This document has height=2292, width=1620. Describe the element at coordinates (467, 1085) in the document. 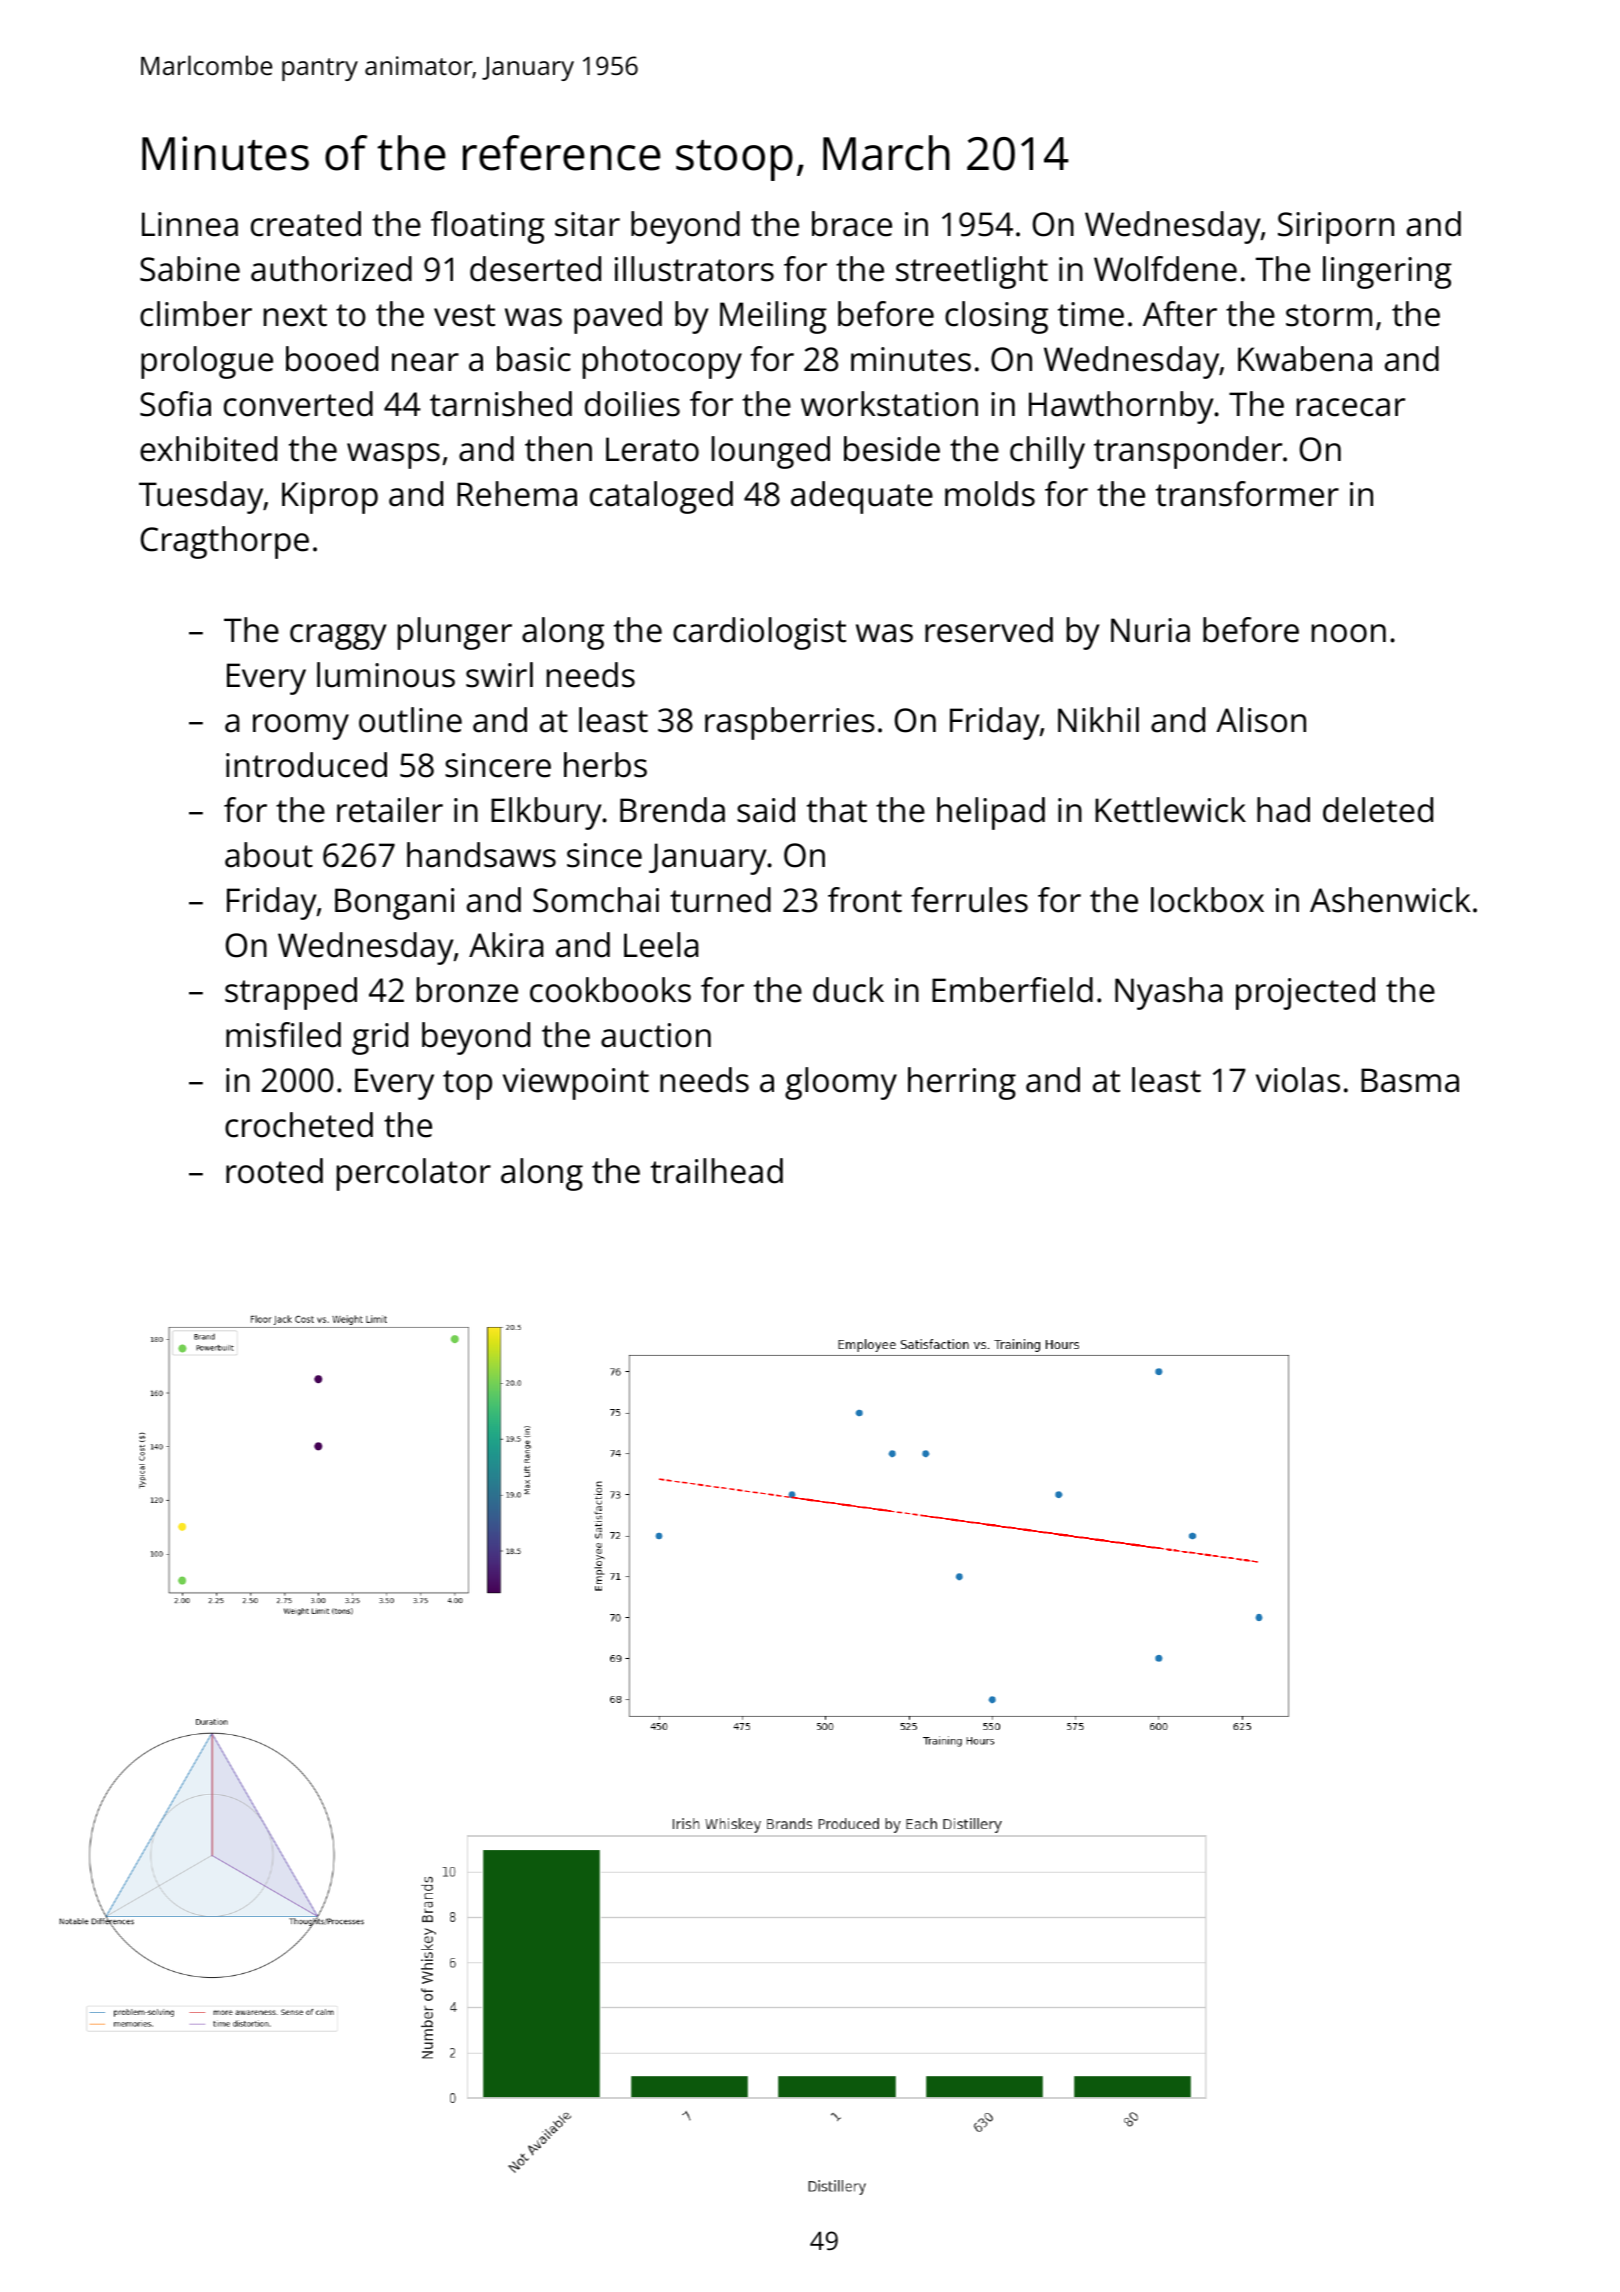

I see `top` at that location.
